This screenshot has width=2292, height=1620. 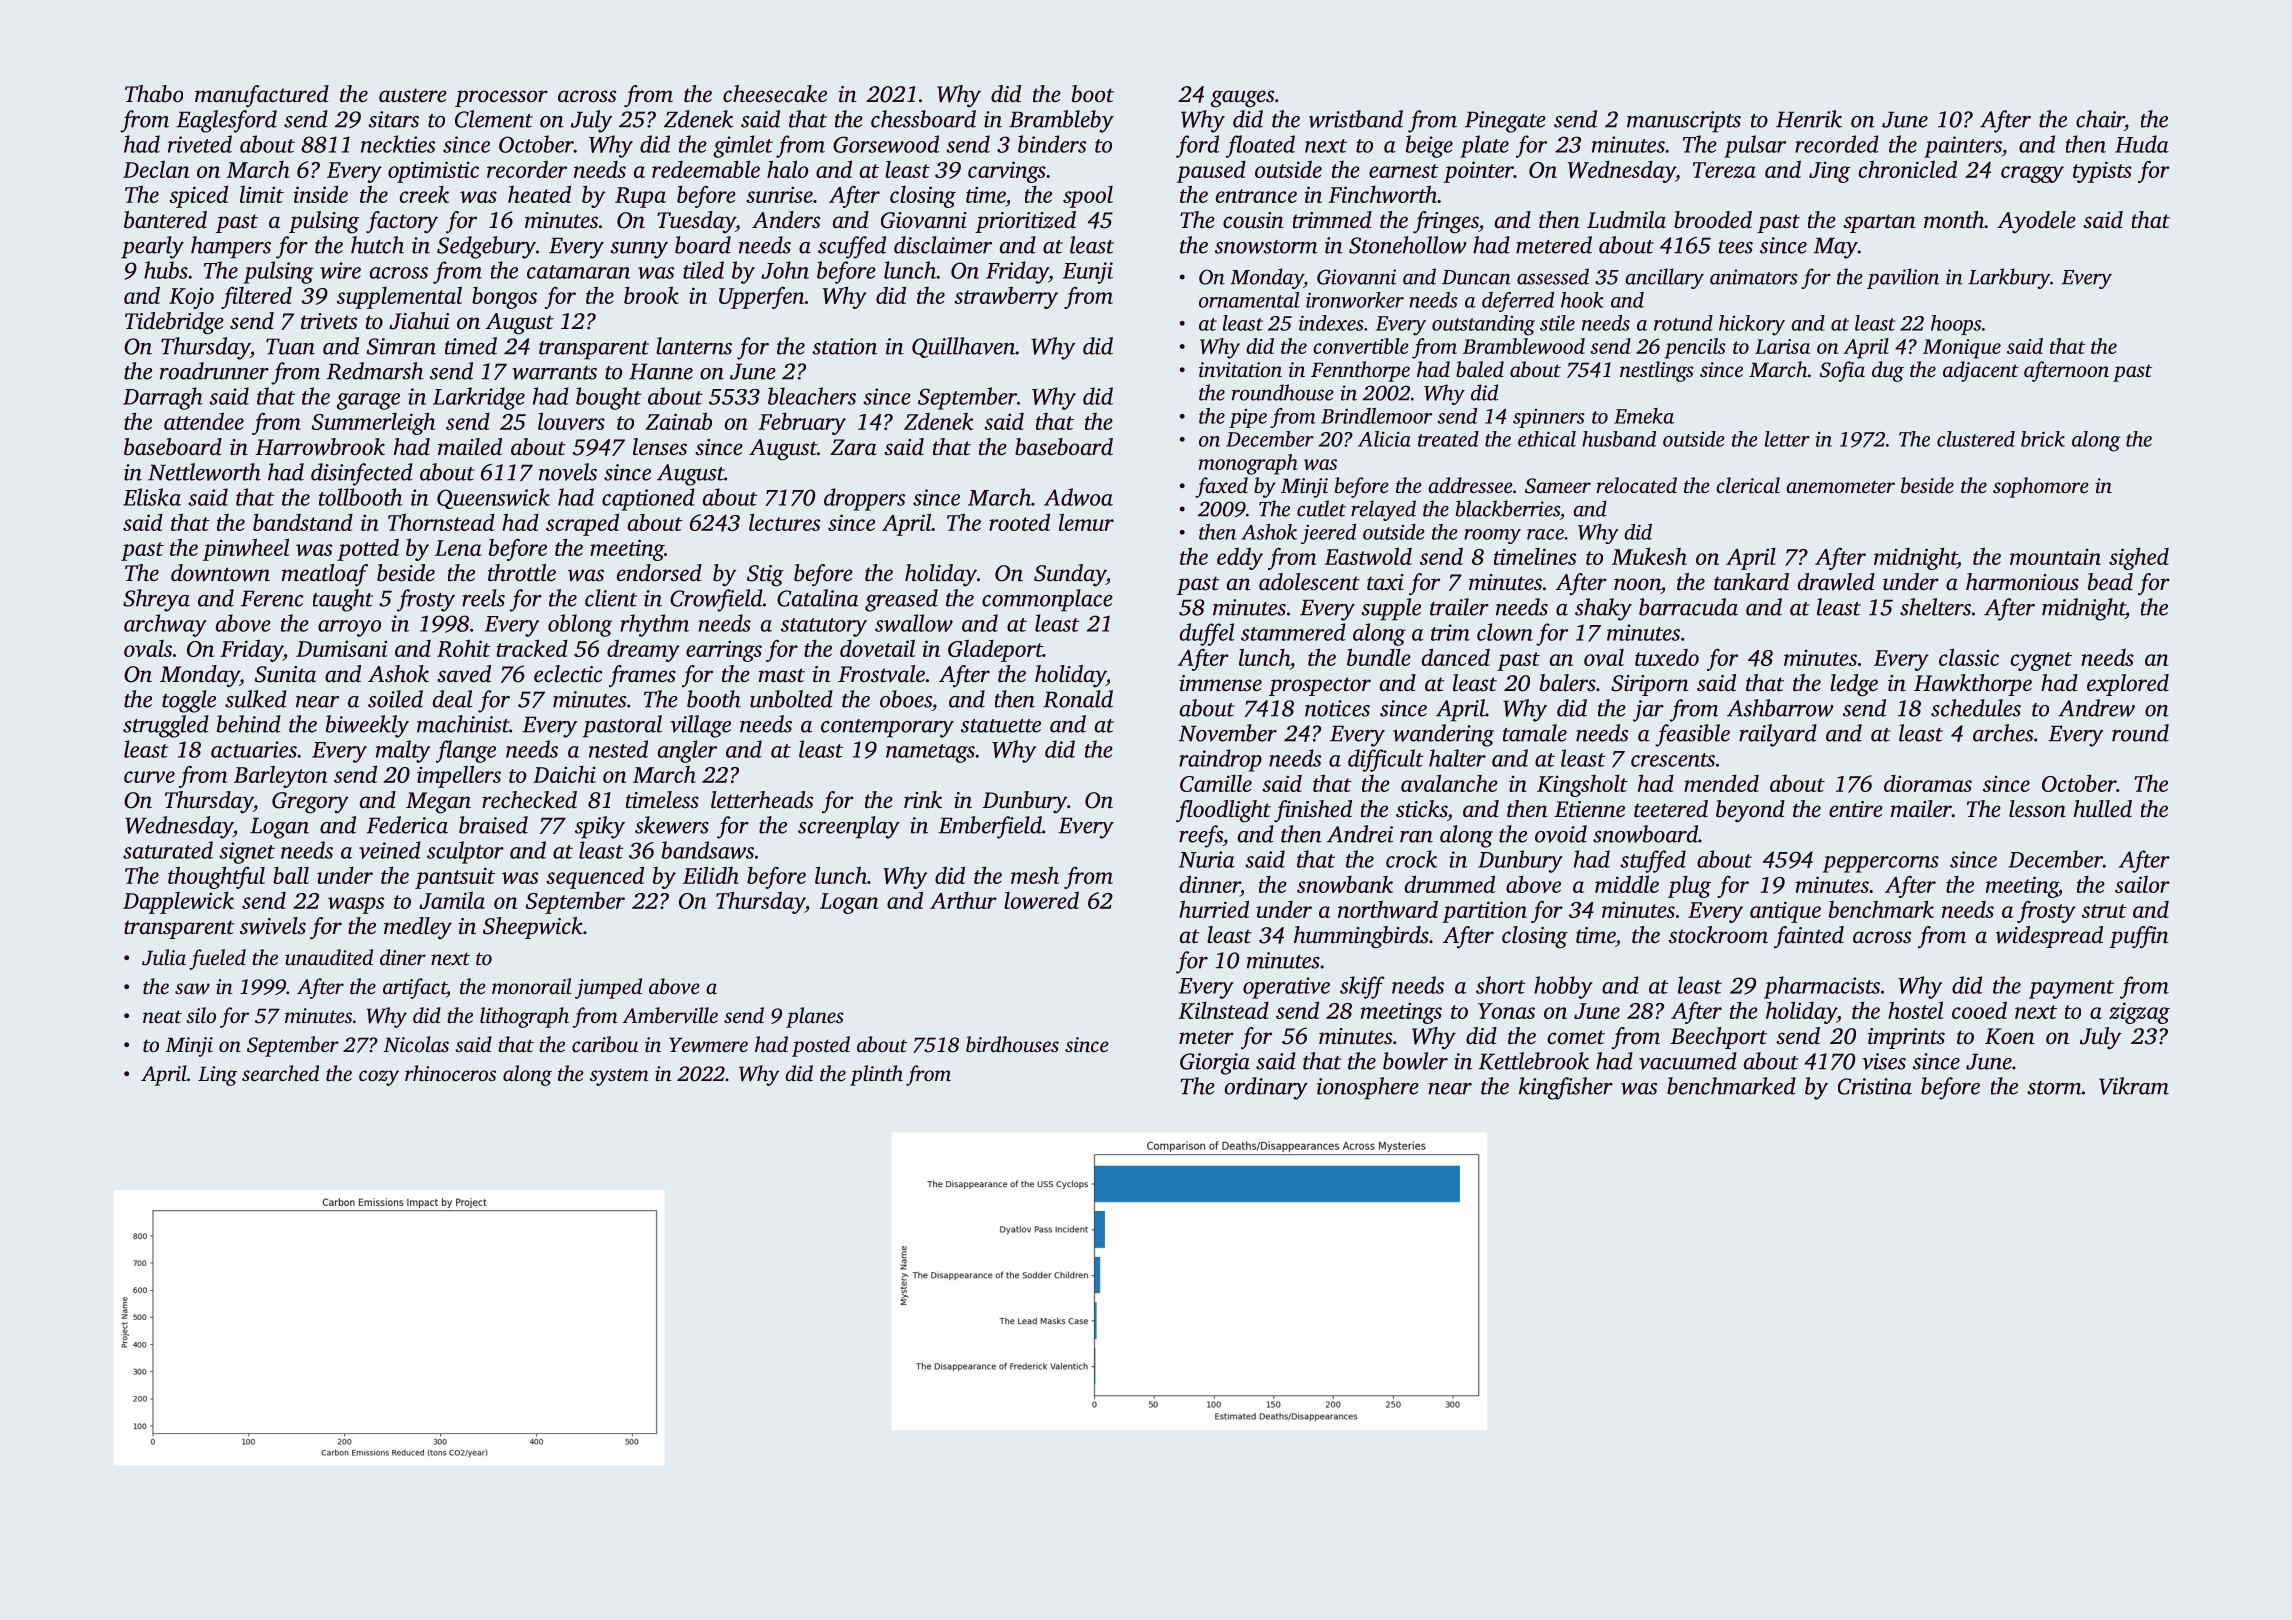 I want to click on sailor, so click(x=2142, y=884).
